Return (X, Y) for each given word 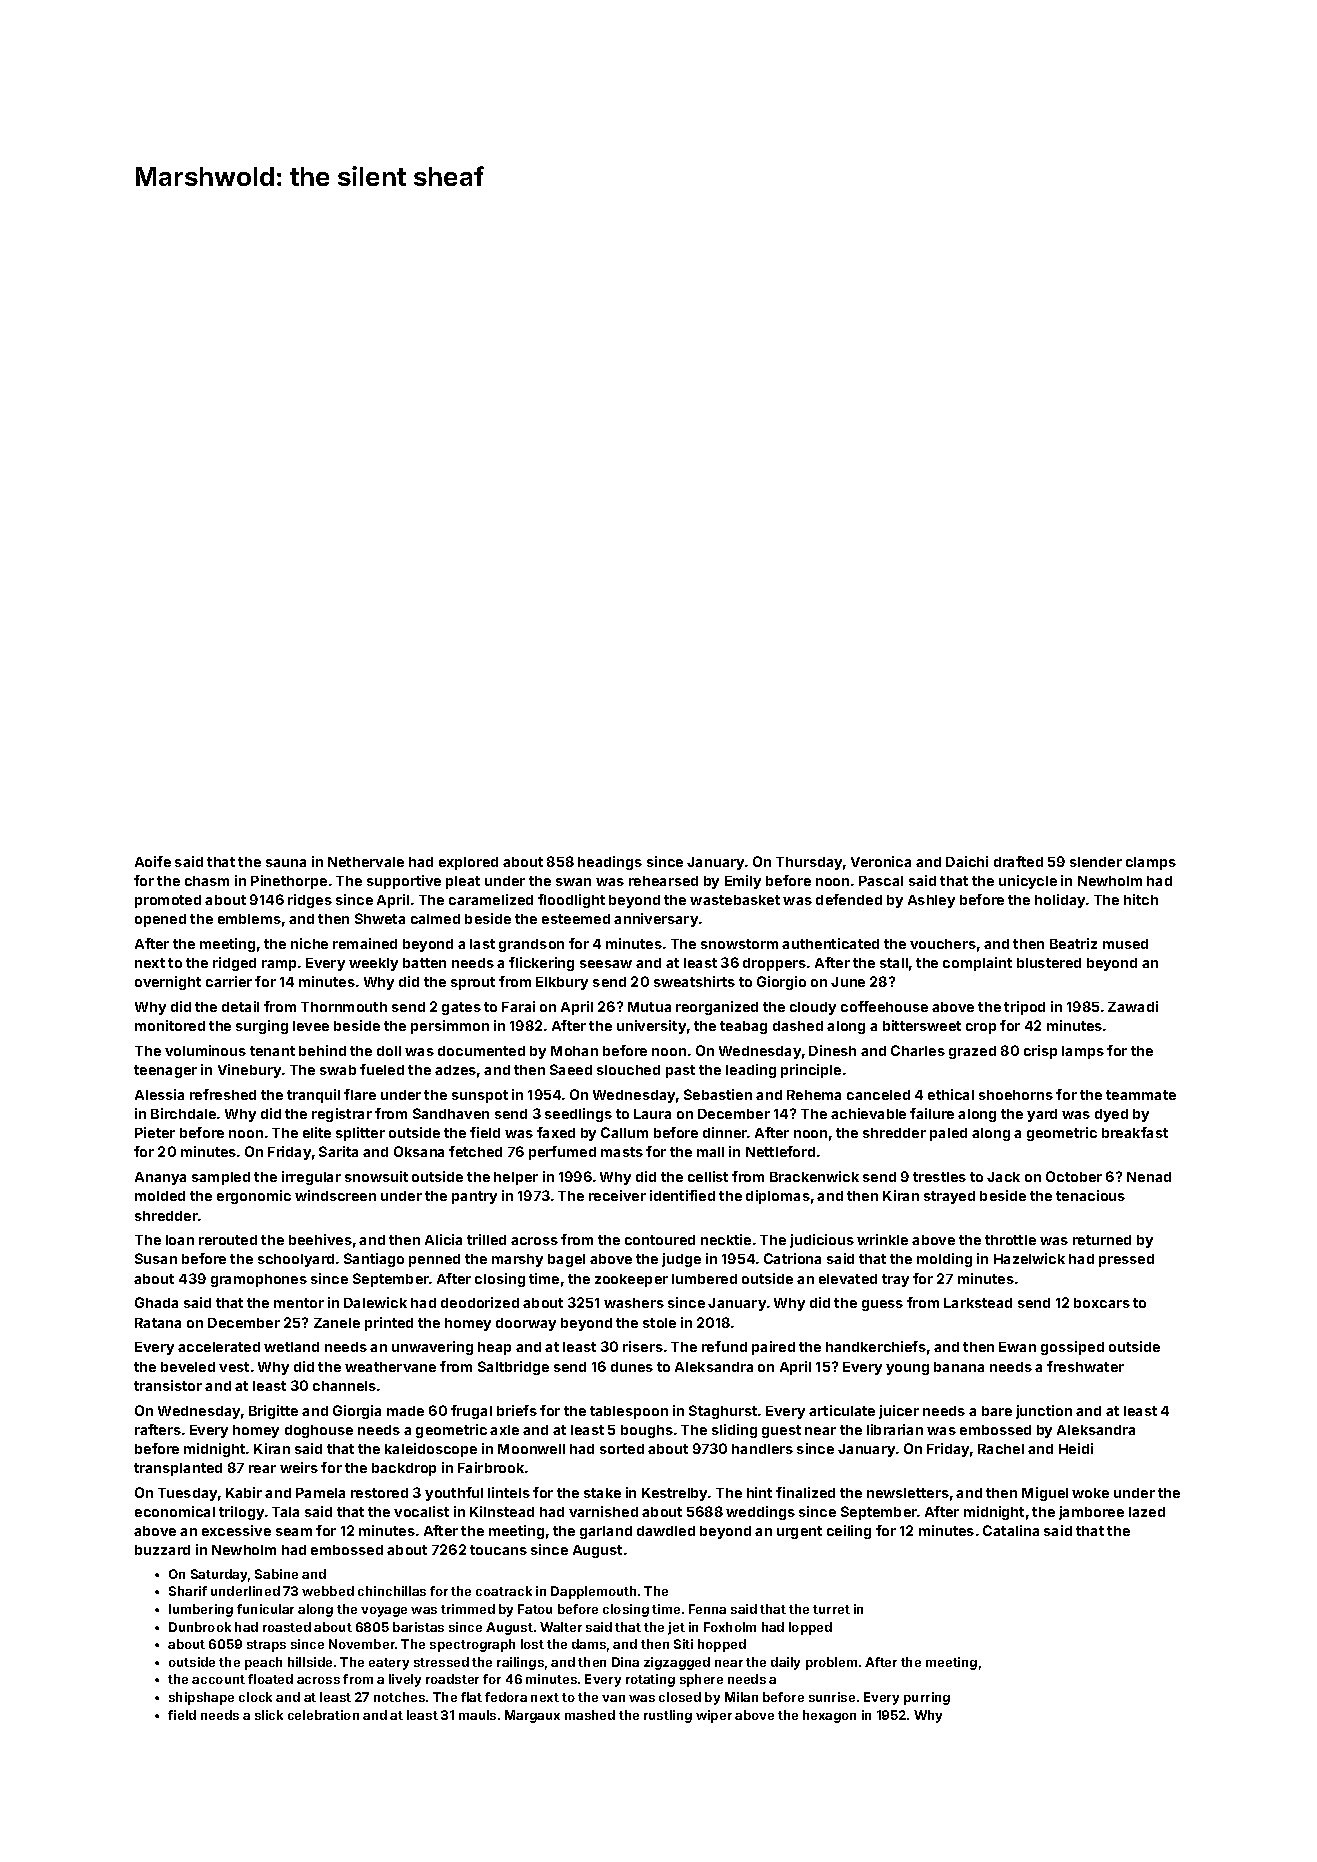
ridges (310, 901)
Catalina (1011, 1530)
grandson (531, 945)
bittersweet (922, 1025)
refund (724, 1346)
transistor (168, 1385)
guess (882, 1305)
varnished (603, 1511)
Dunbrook (200, 1627)
